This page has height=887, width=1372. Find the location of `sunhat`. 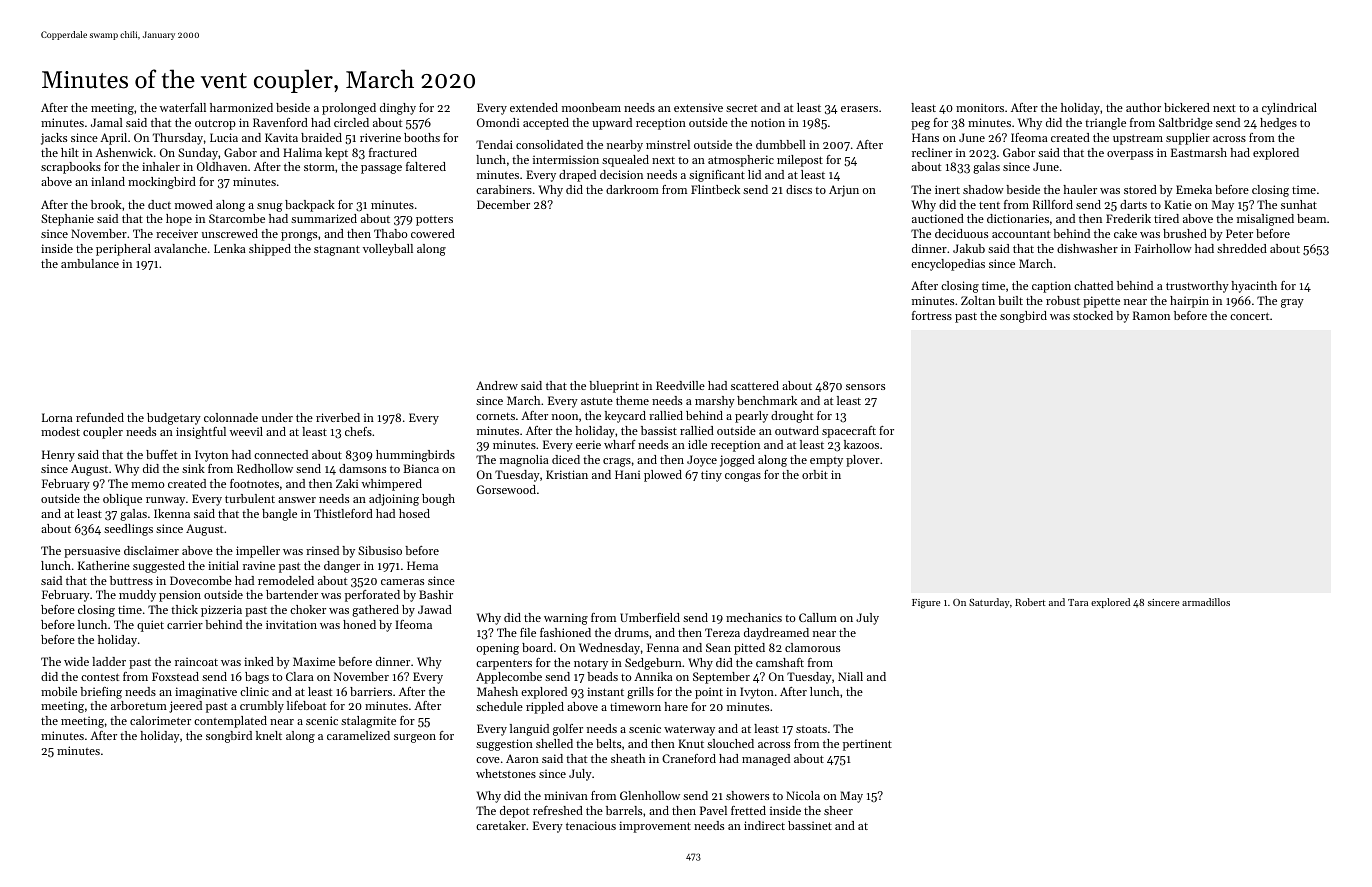

sunhat is located at coordinates (1299, 204).
